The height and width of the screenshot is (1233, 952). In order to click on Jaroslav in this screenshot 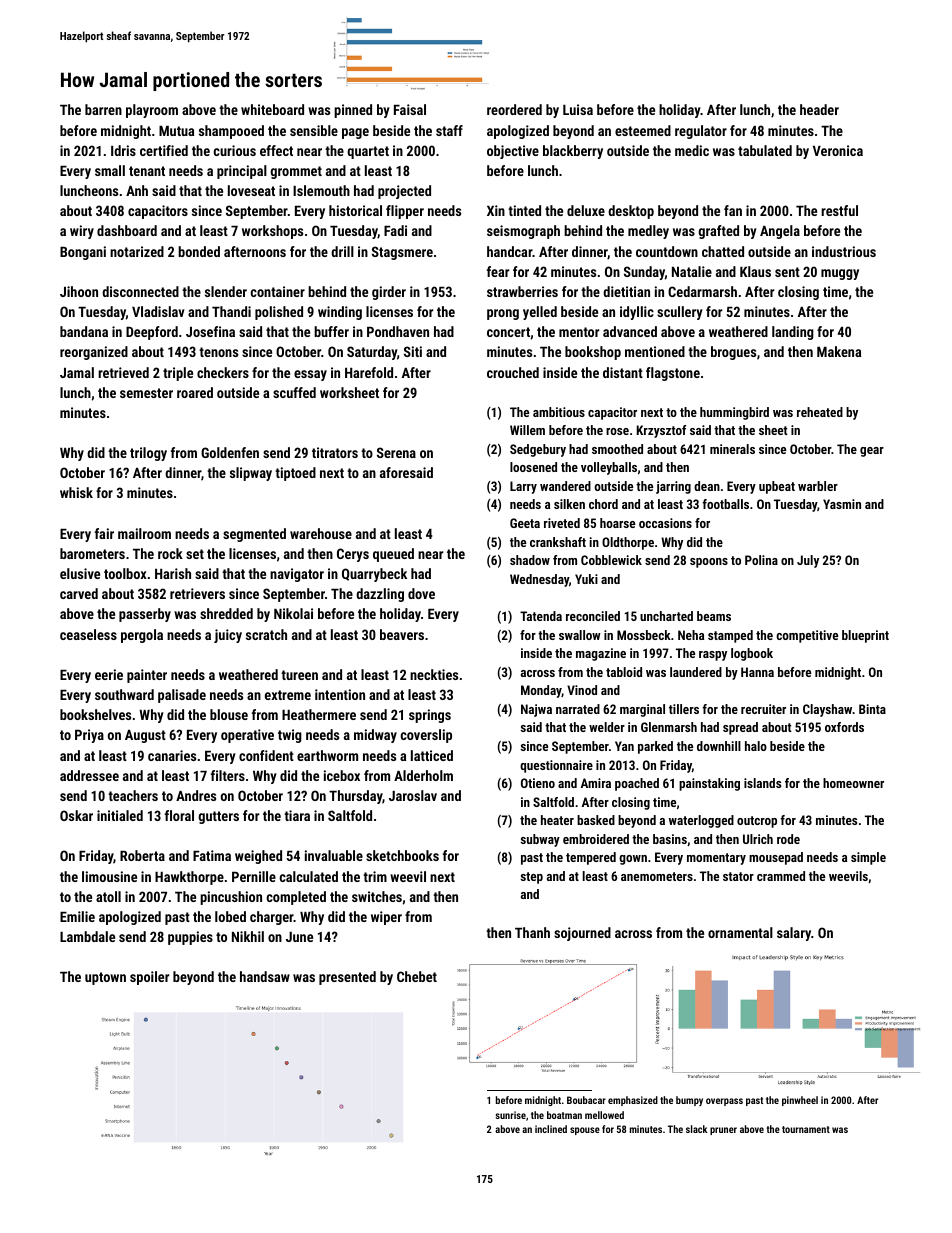, I will do `click(413, 795)`.
